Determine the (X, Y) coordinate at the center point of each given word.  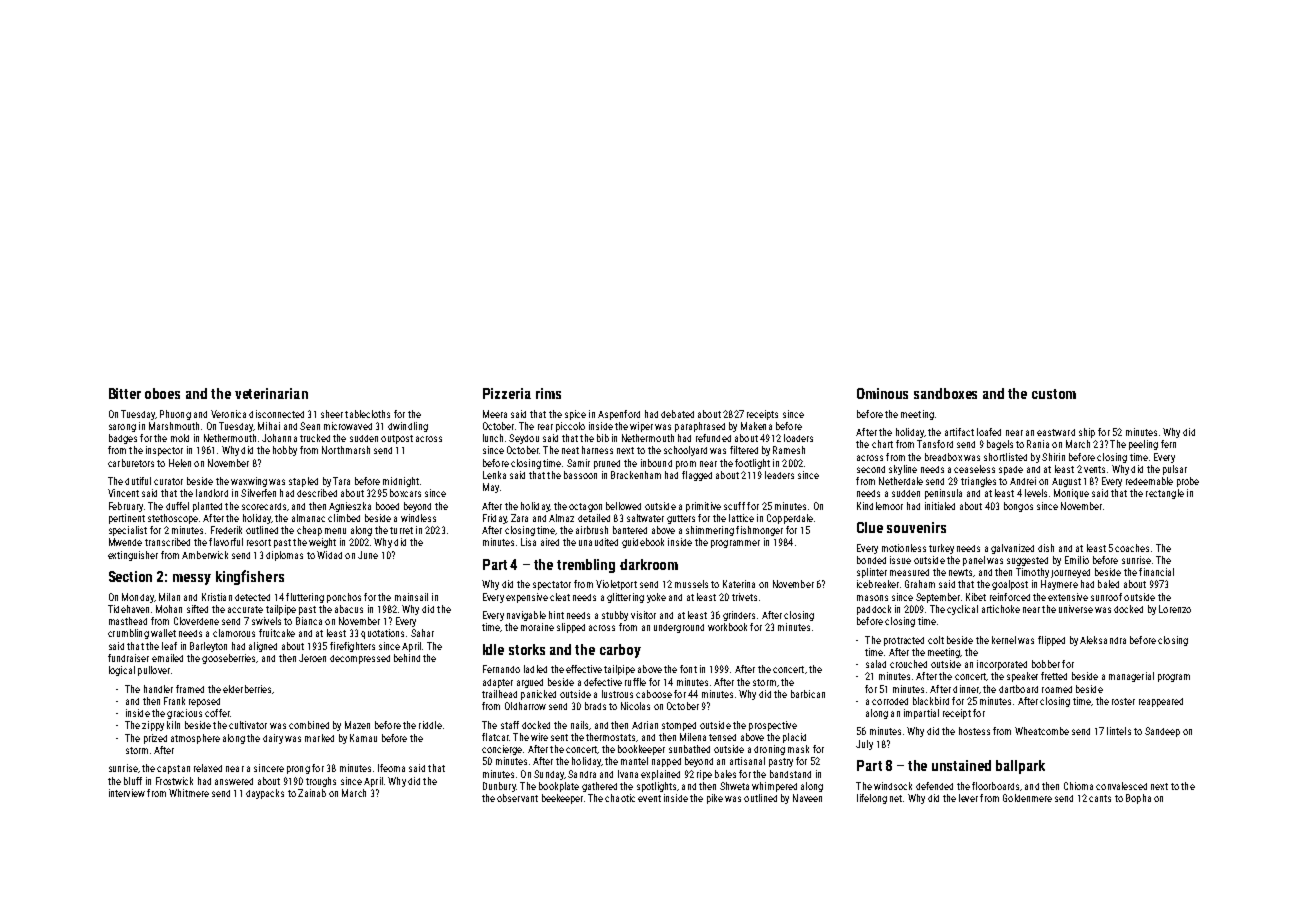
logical (122, 671)
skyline (903, 470)
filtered (744, 450)
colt (936, 640)
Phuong (175, 415)
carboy (620, 651)
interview (127, 793)
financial (1156, 572)
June (368, 555)
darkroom (649, 564)
